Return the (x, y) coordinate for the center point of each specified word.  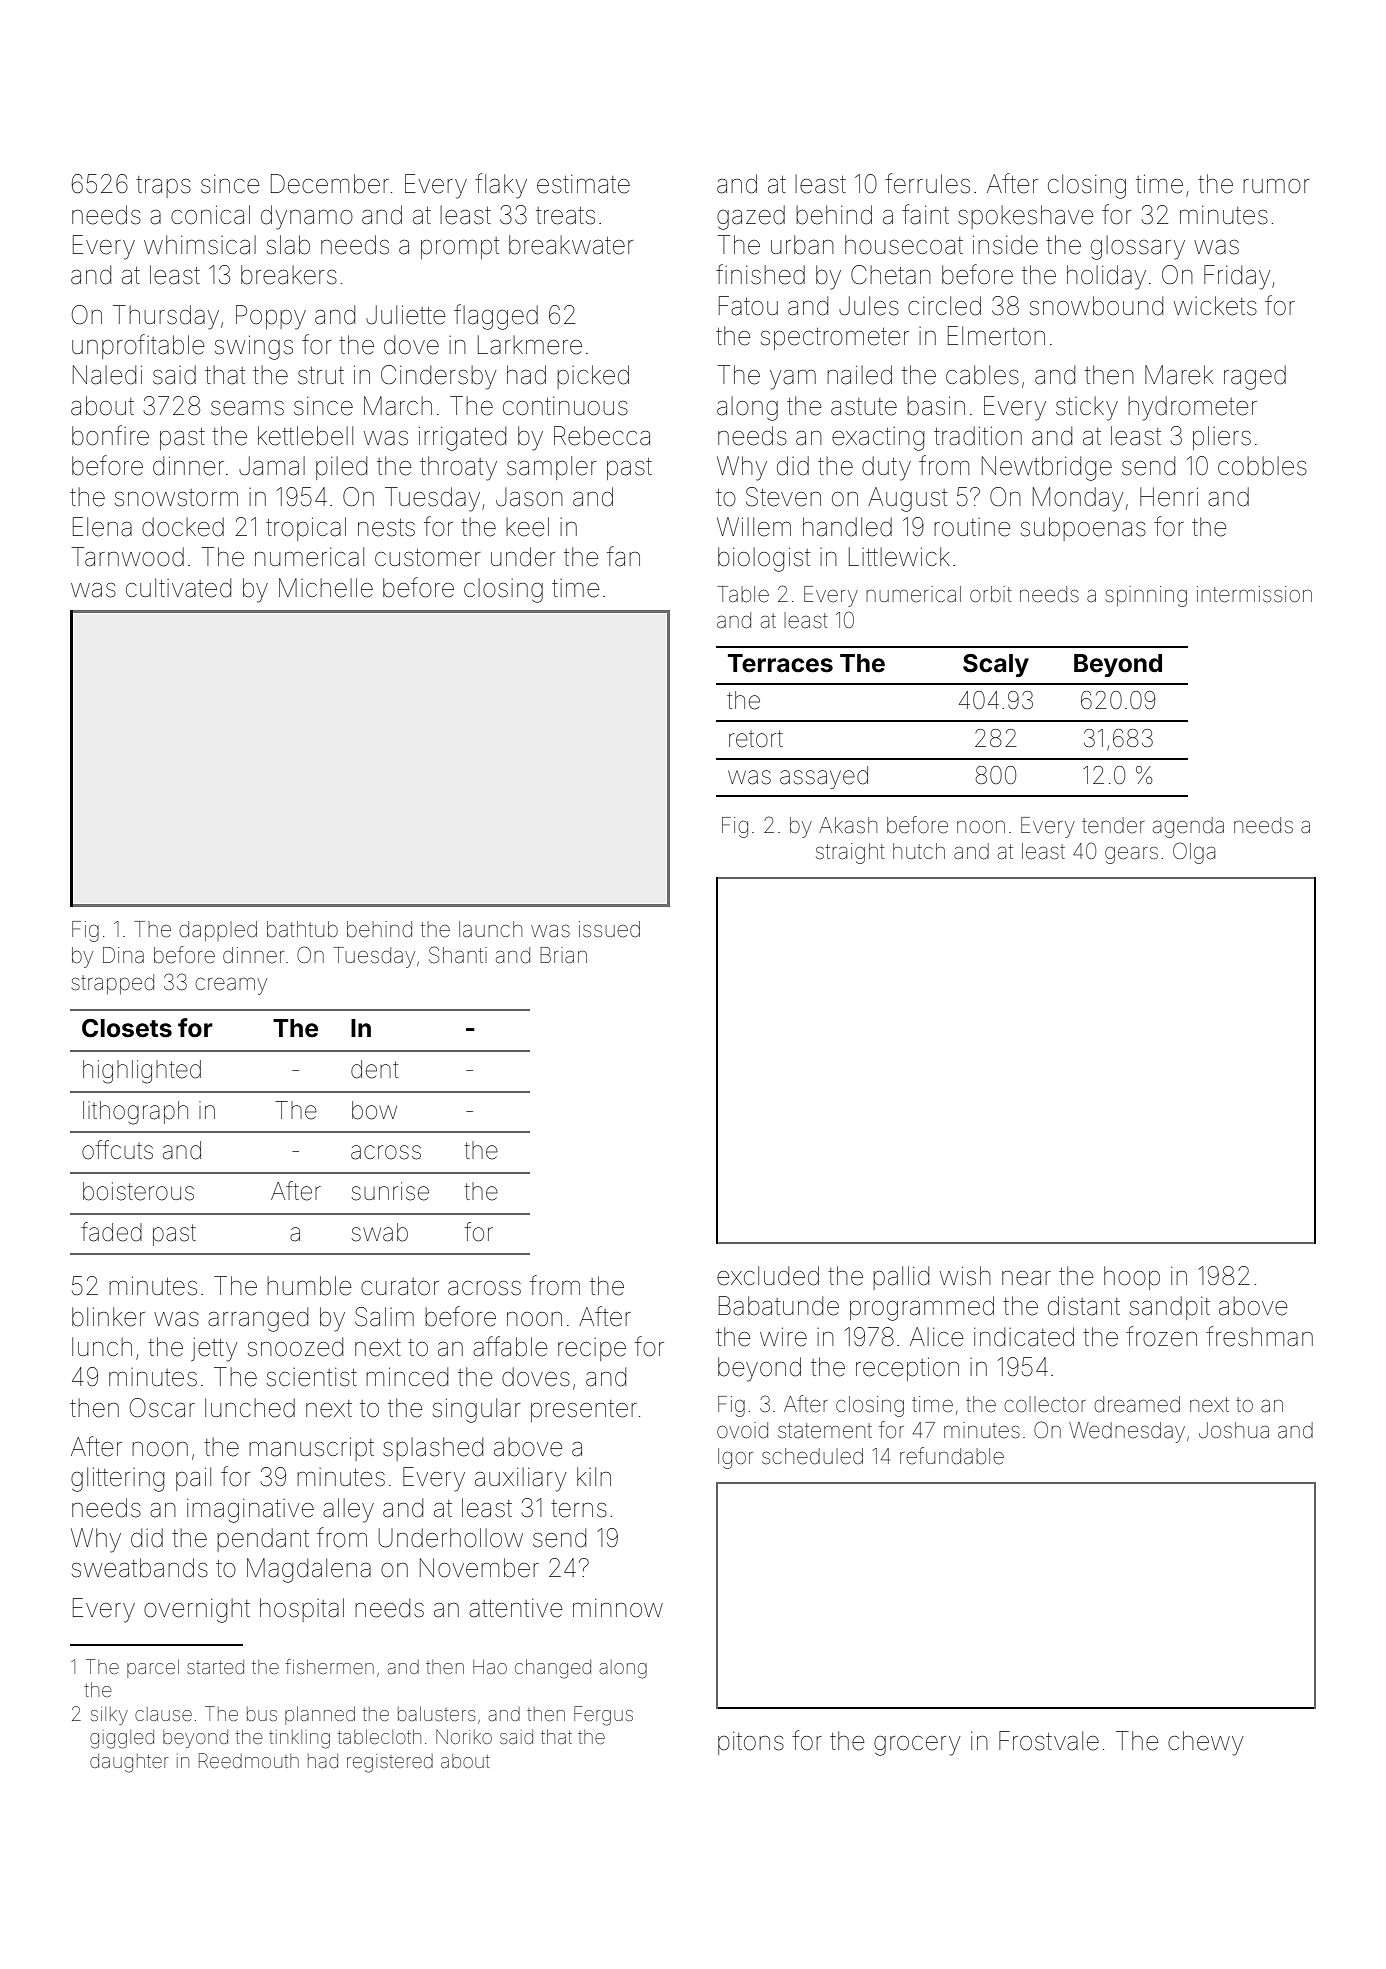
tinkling (299, 1739)
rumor (1276, 186)
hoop (1132, 1278)
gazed (751, 217)
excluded (768, 1276)
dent (374, 1069)
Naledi (107, 375)
